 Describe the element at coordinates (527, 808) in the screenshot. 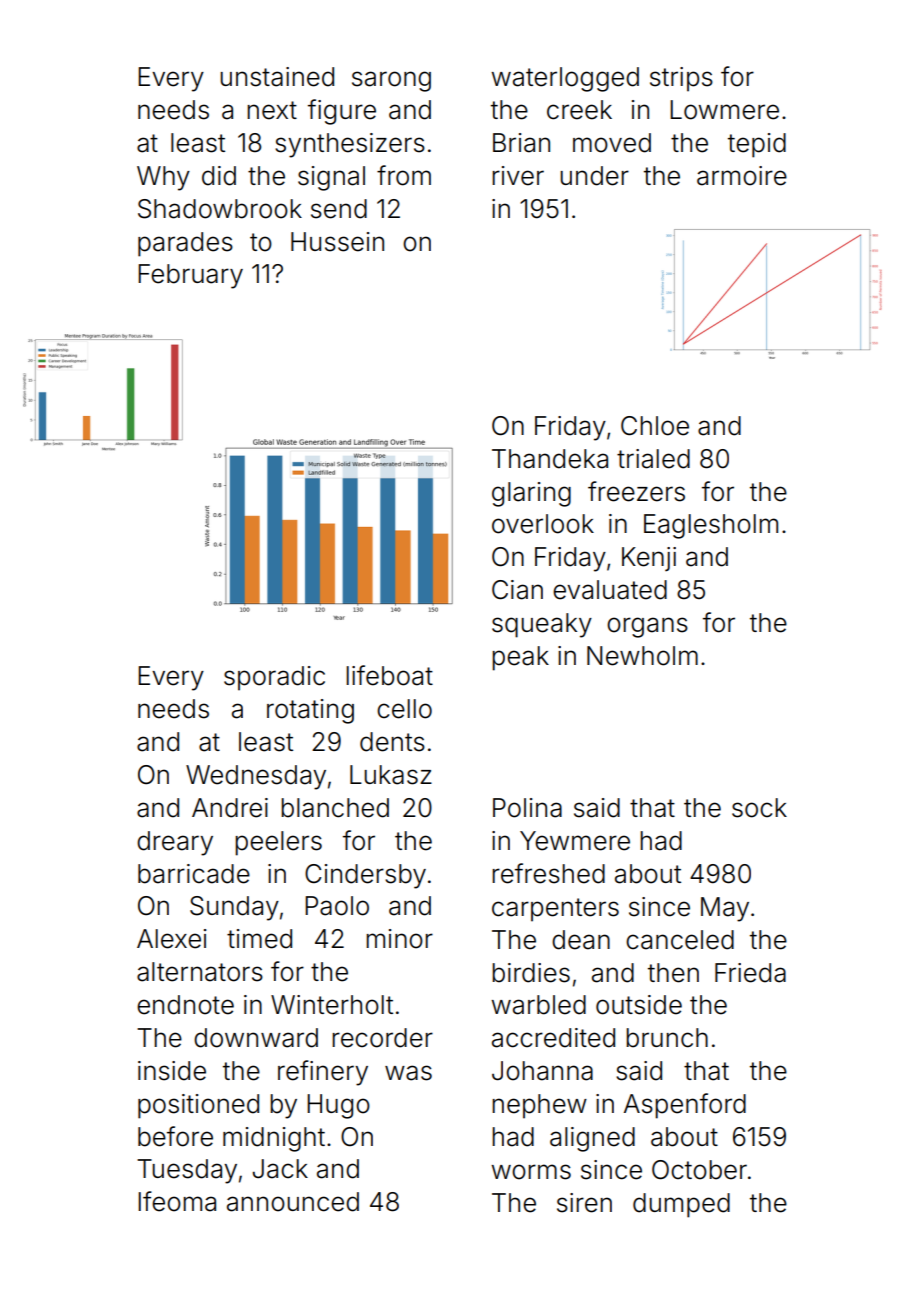

I see `Polina` at that location.
